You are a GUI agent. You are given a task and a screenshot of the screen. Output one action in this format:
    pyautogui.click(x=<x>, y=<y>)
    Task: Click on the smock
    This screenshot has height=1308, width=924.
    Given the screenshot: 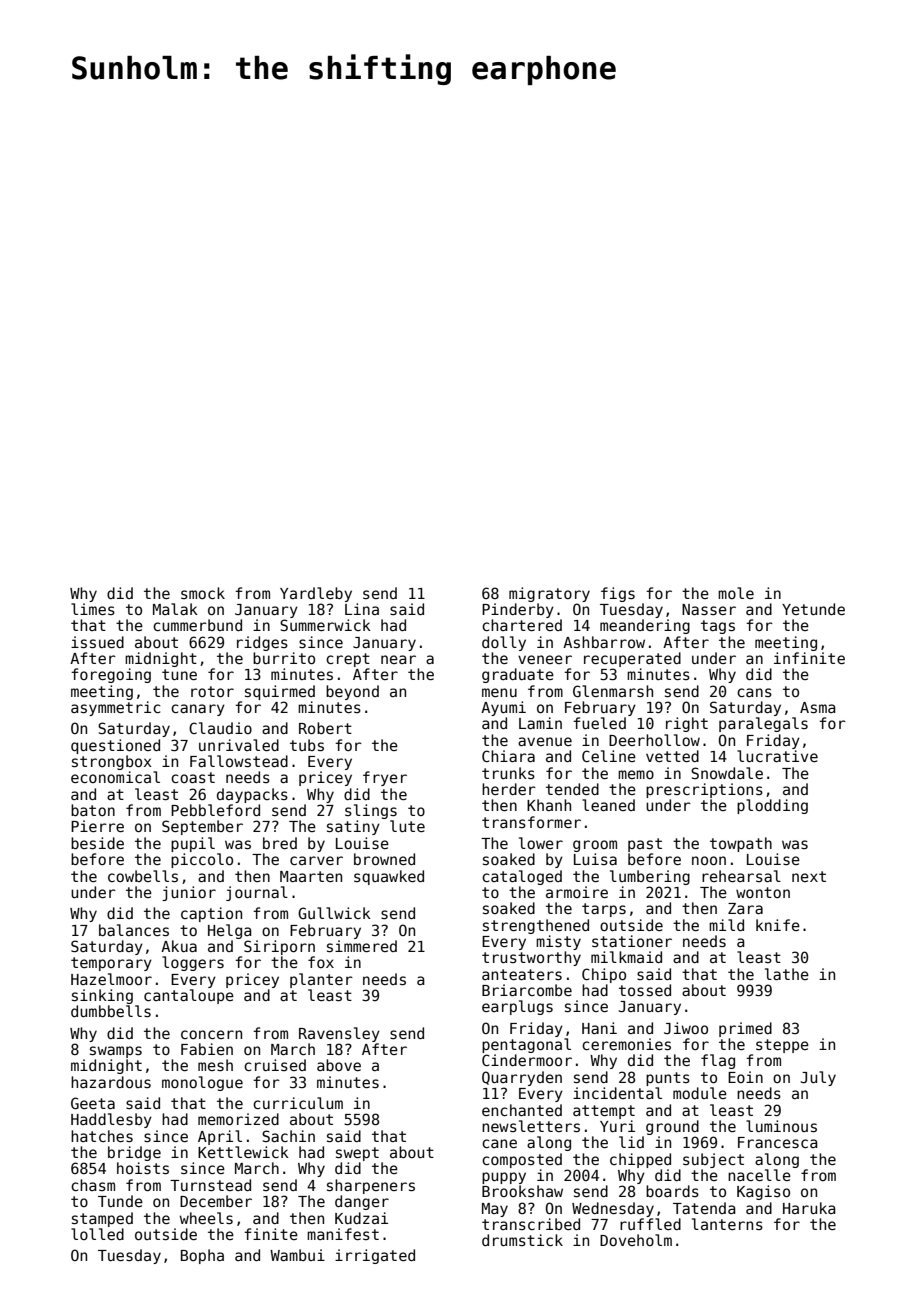 What is the action you would take?
    pyautogui.click(x=203, y=593)
